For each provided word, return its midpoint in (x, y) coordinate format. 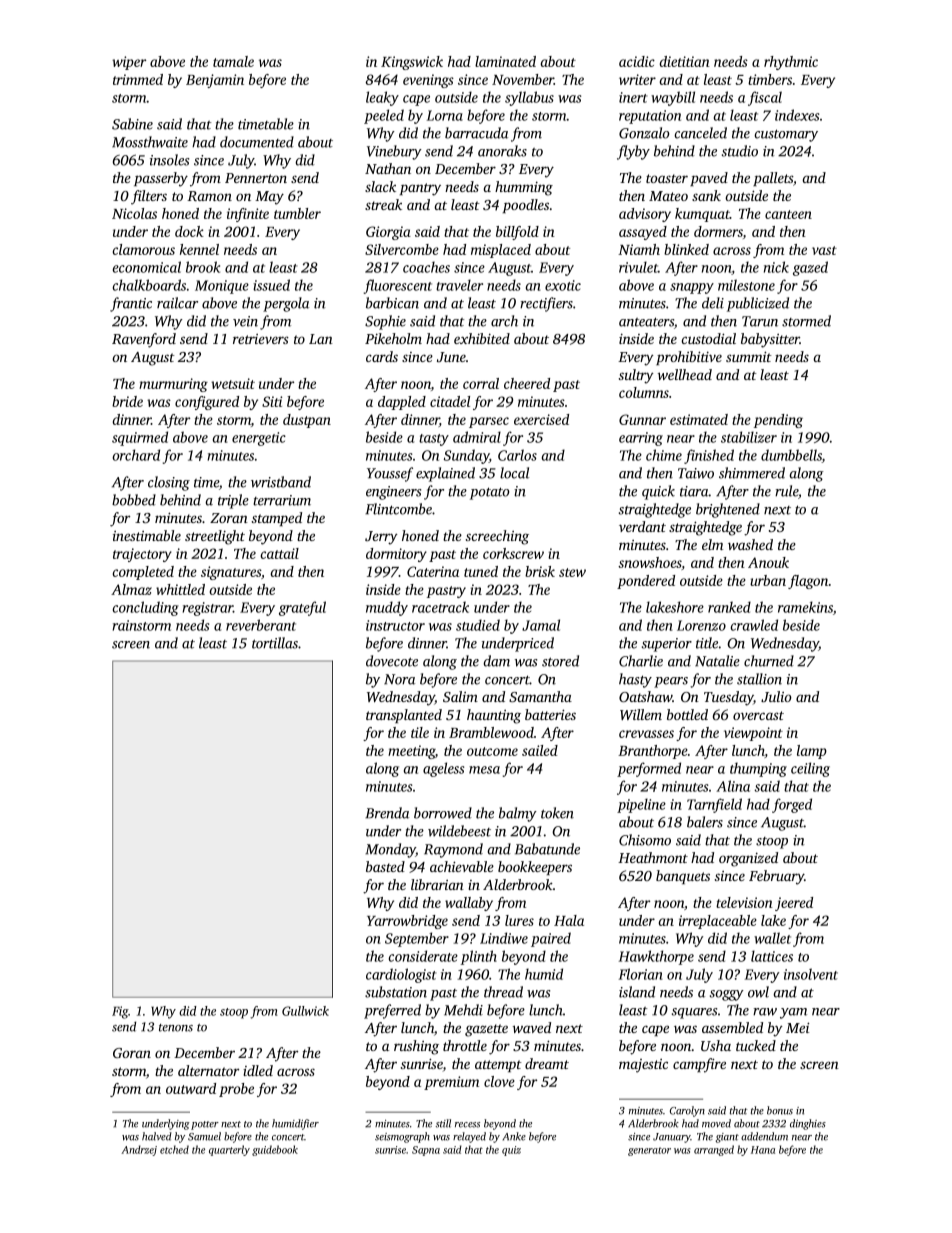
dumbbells (791, 456)
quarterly (229, 1150)
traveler (459, 285)
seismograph (402, 1137)
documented (257, 142)
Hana (763, 1150)
